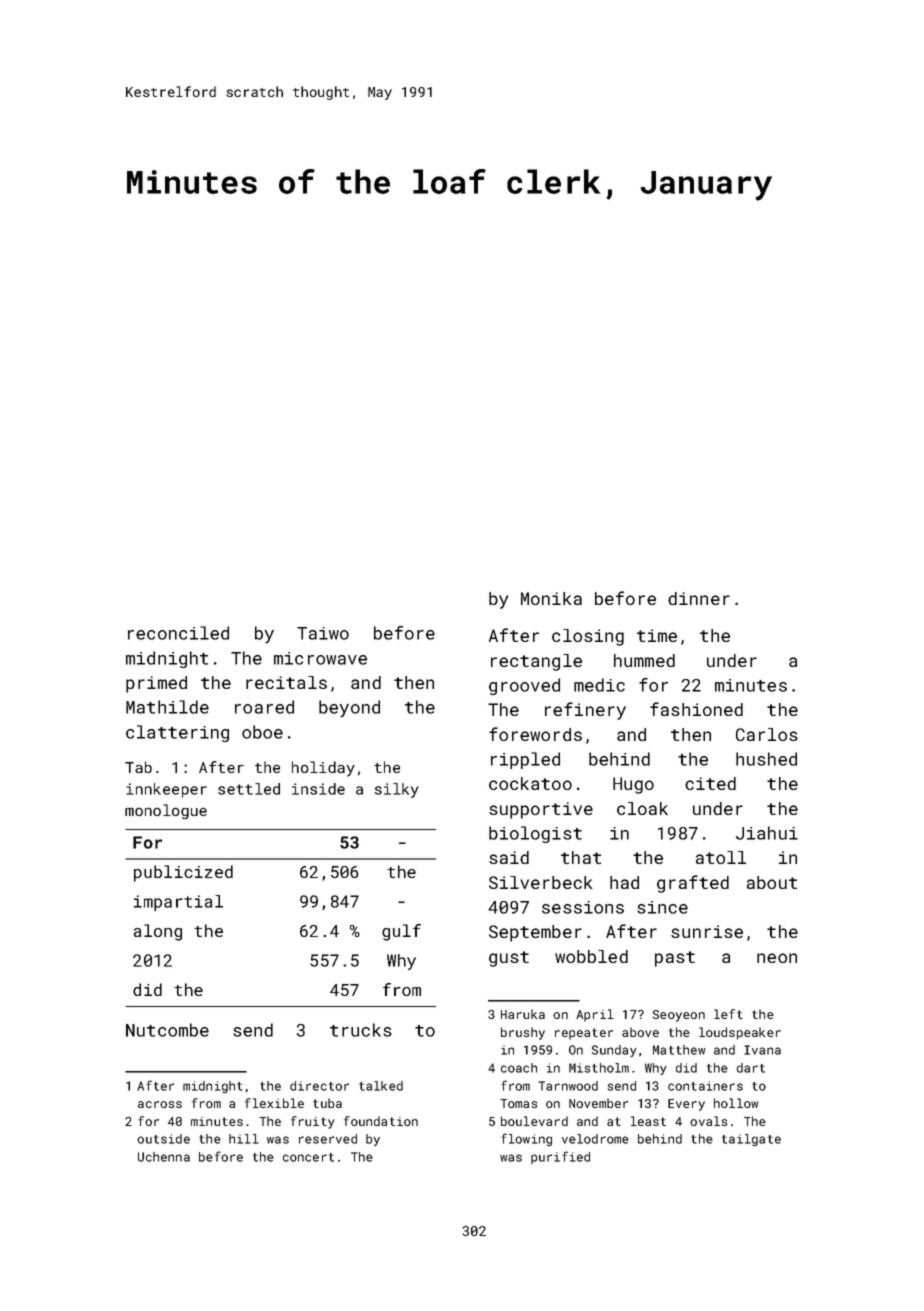 This screenshot has width=924, height=1311. I want to click on left, so click(728, 1014).
